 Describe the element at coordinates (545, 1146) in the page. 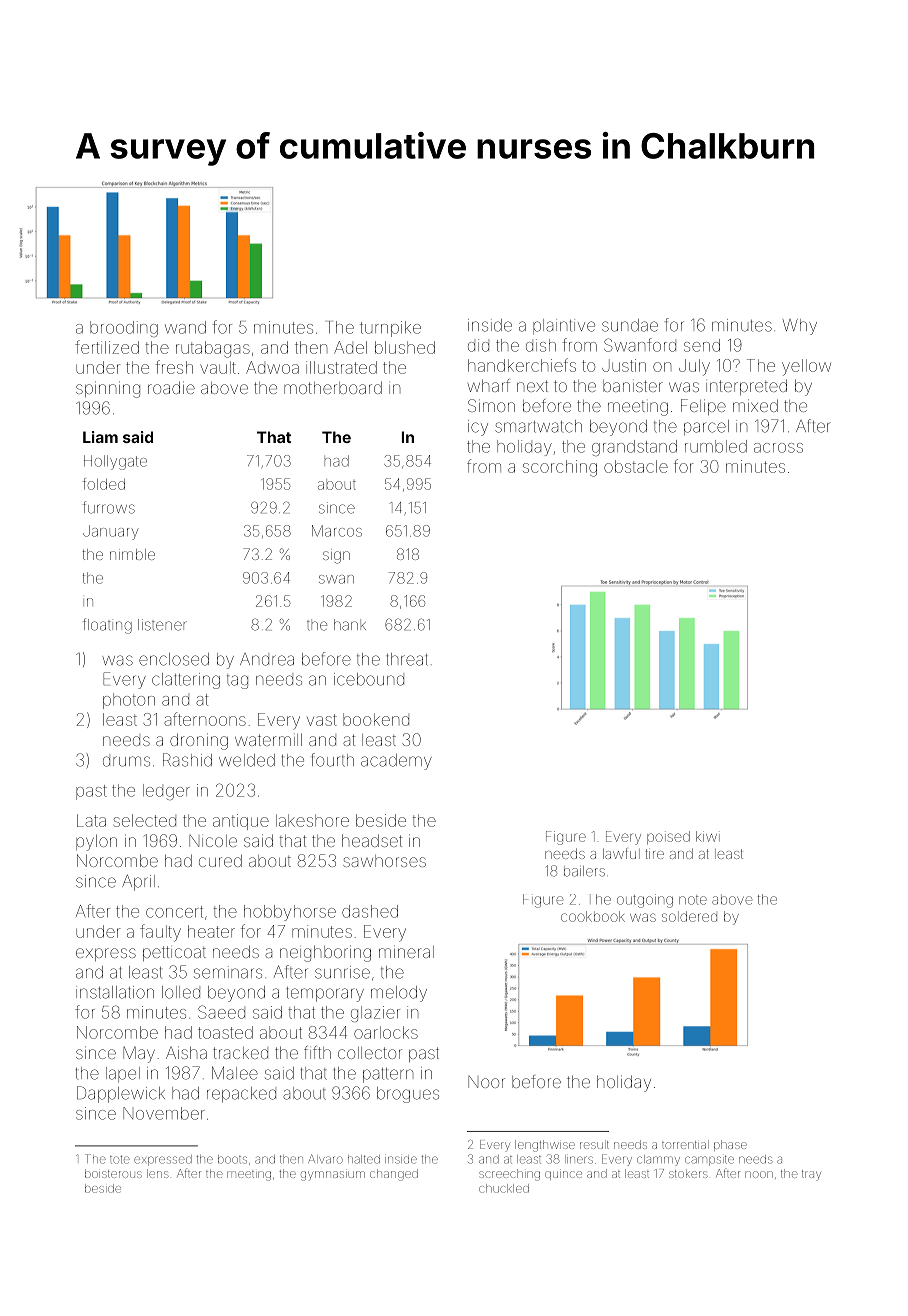

I see `lengthwise` at that location.
